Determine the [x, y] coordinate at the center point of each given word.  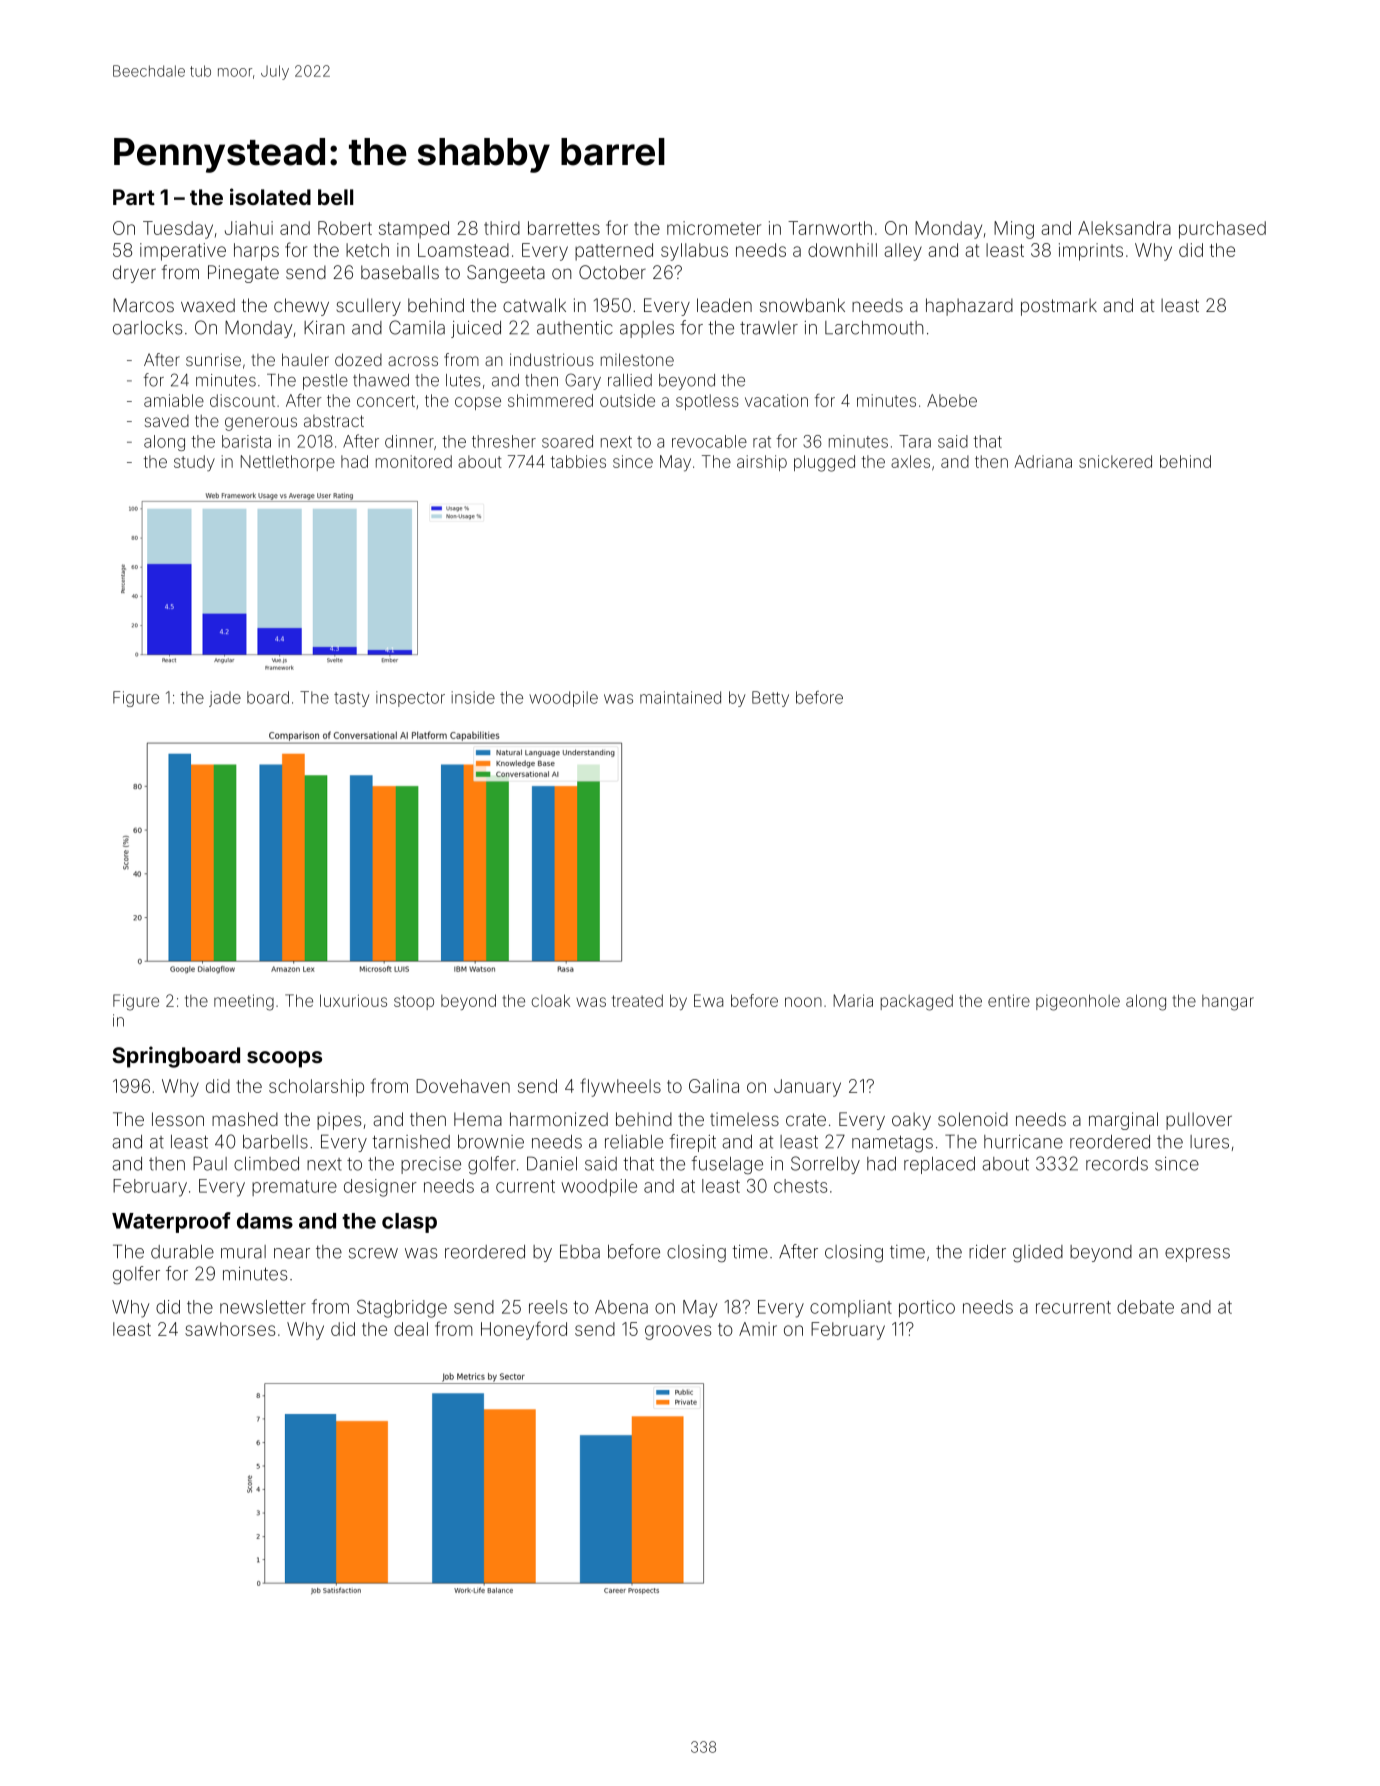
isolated [270, 196]
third [502, 228]
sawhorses [230, 1329]
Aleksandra [1124, 228]
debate [1145, 1307]
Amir [758, 1329]
